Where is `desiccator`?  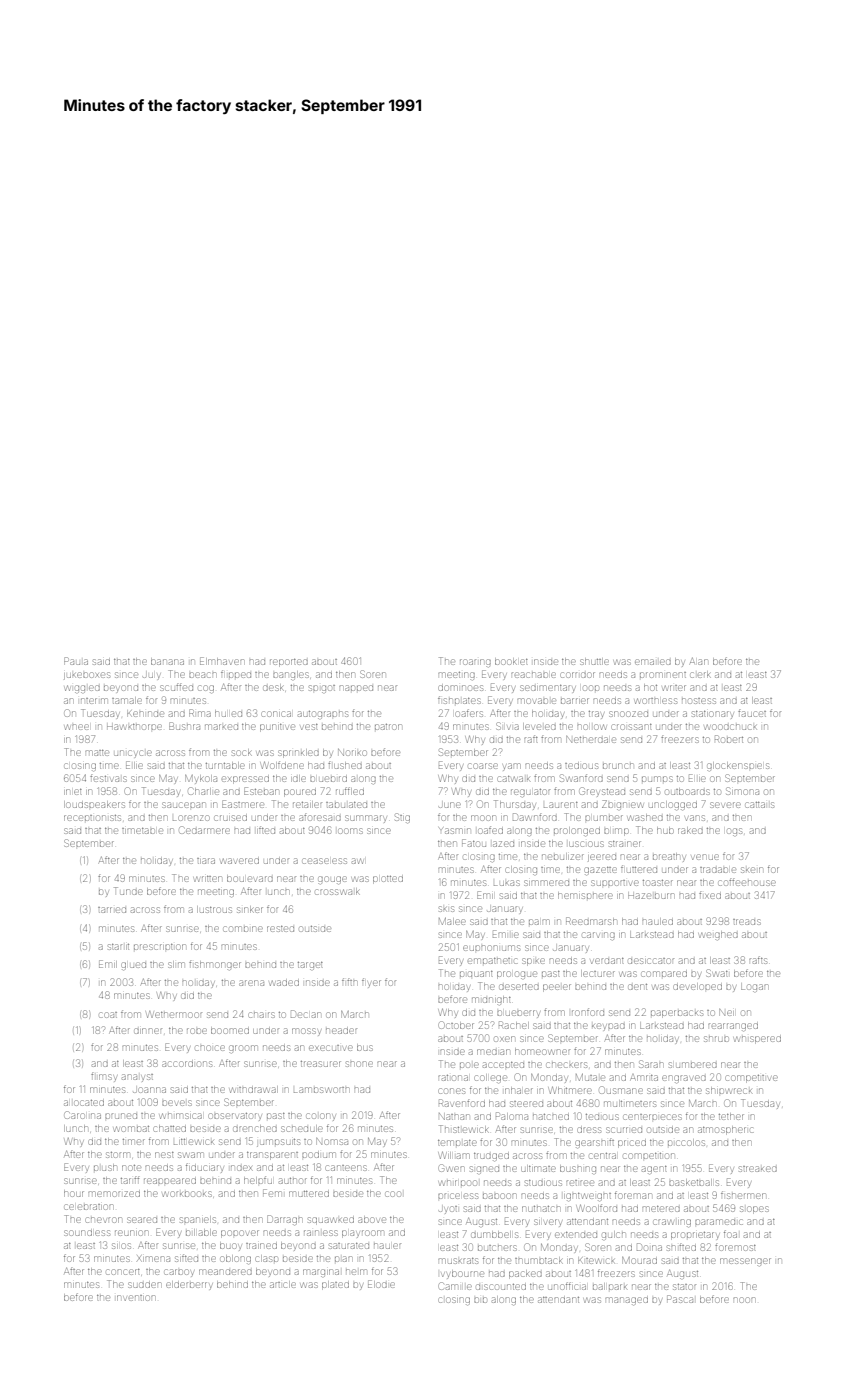 desiccator is located at coordinates (651, 961).
